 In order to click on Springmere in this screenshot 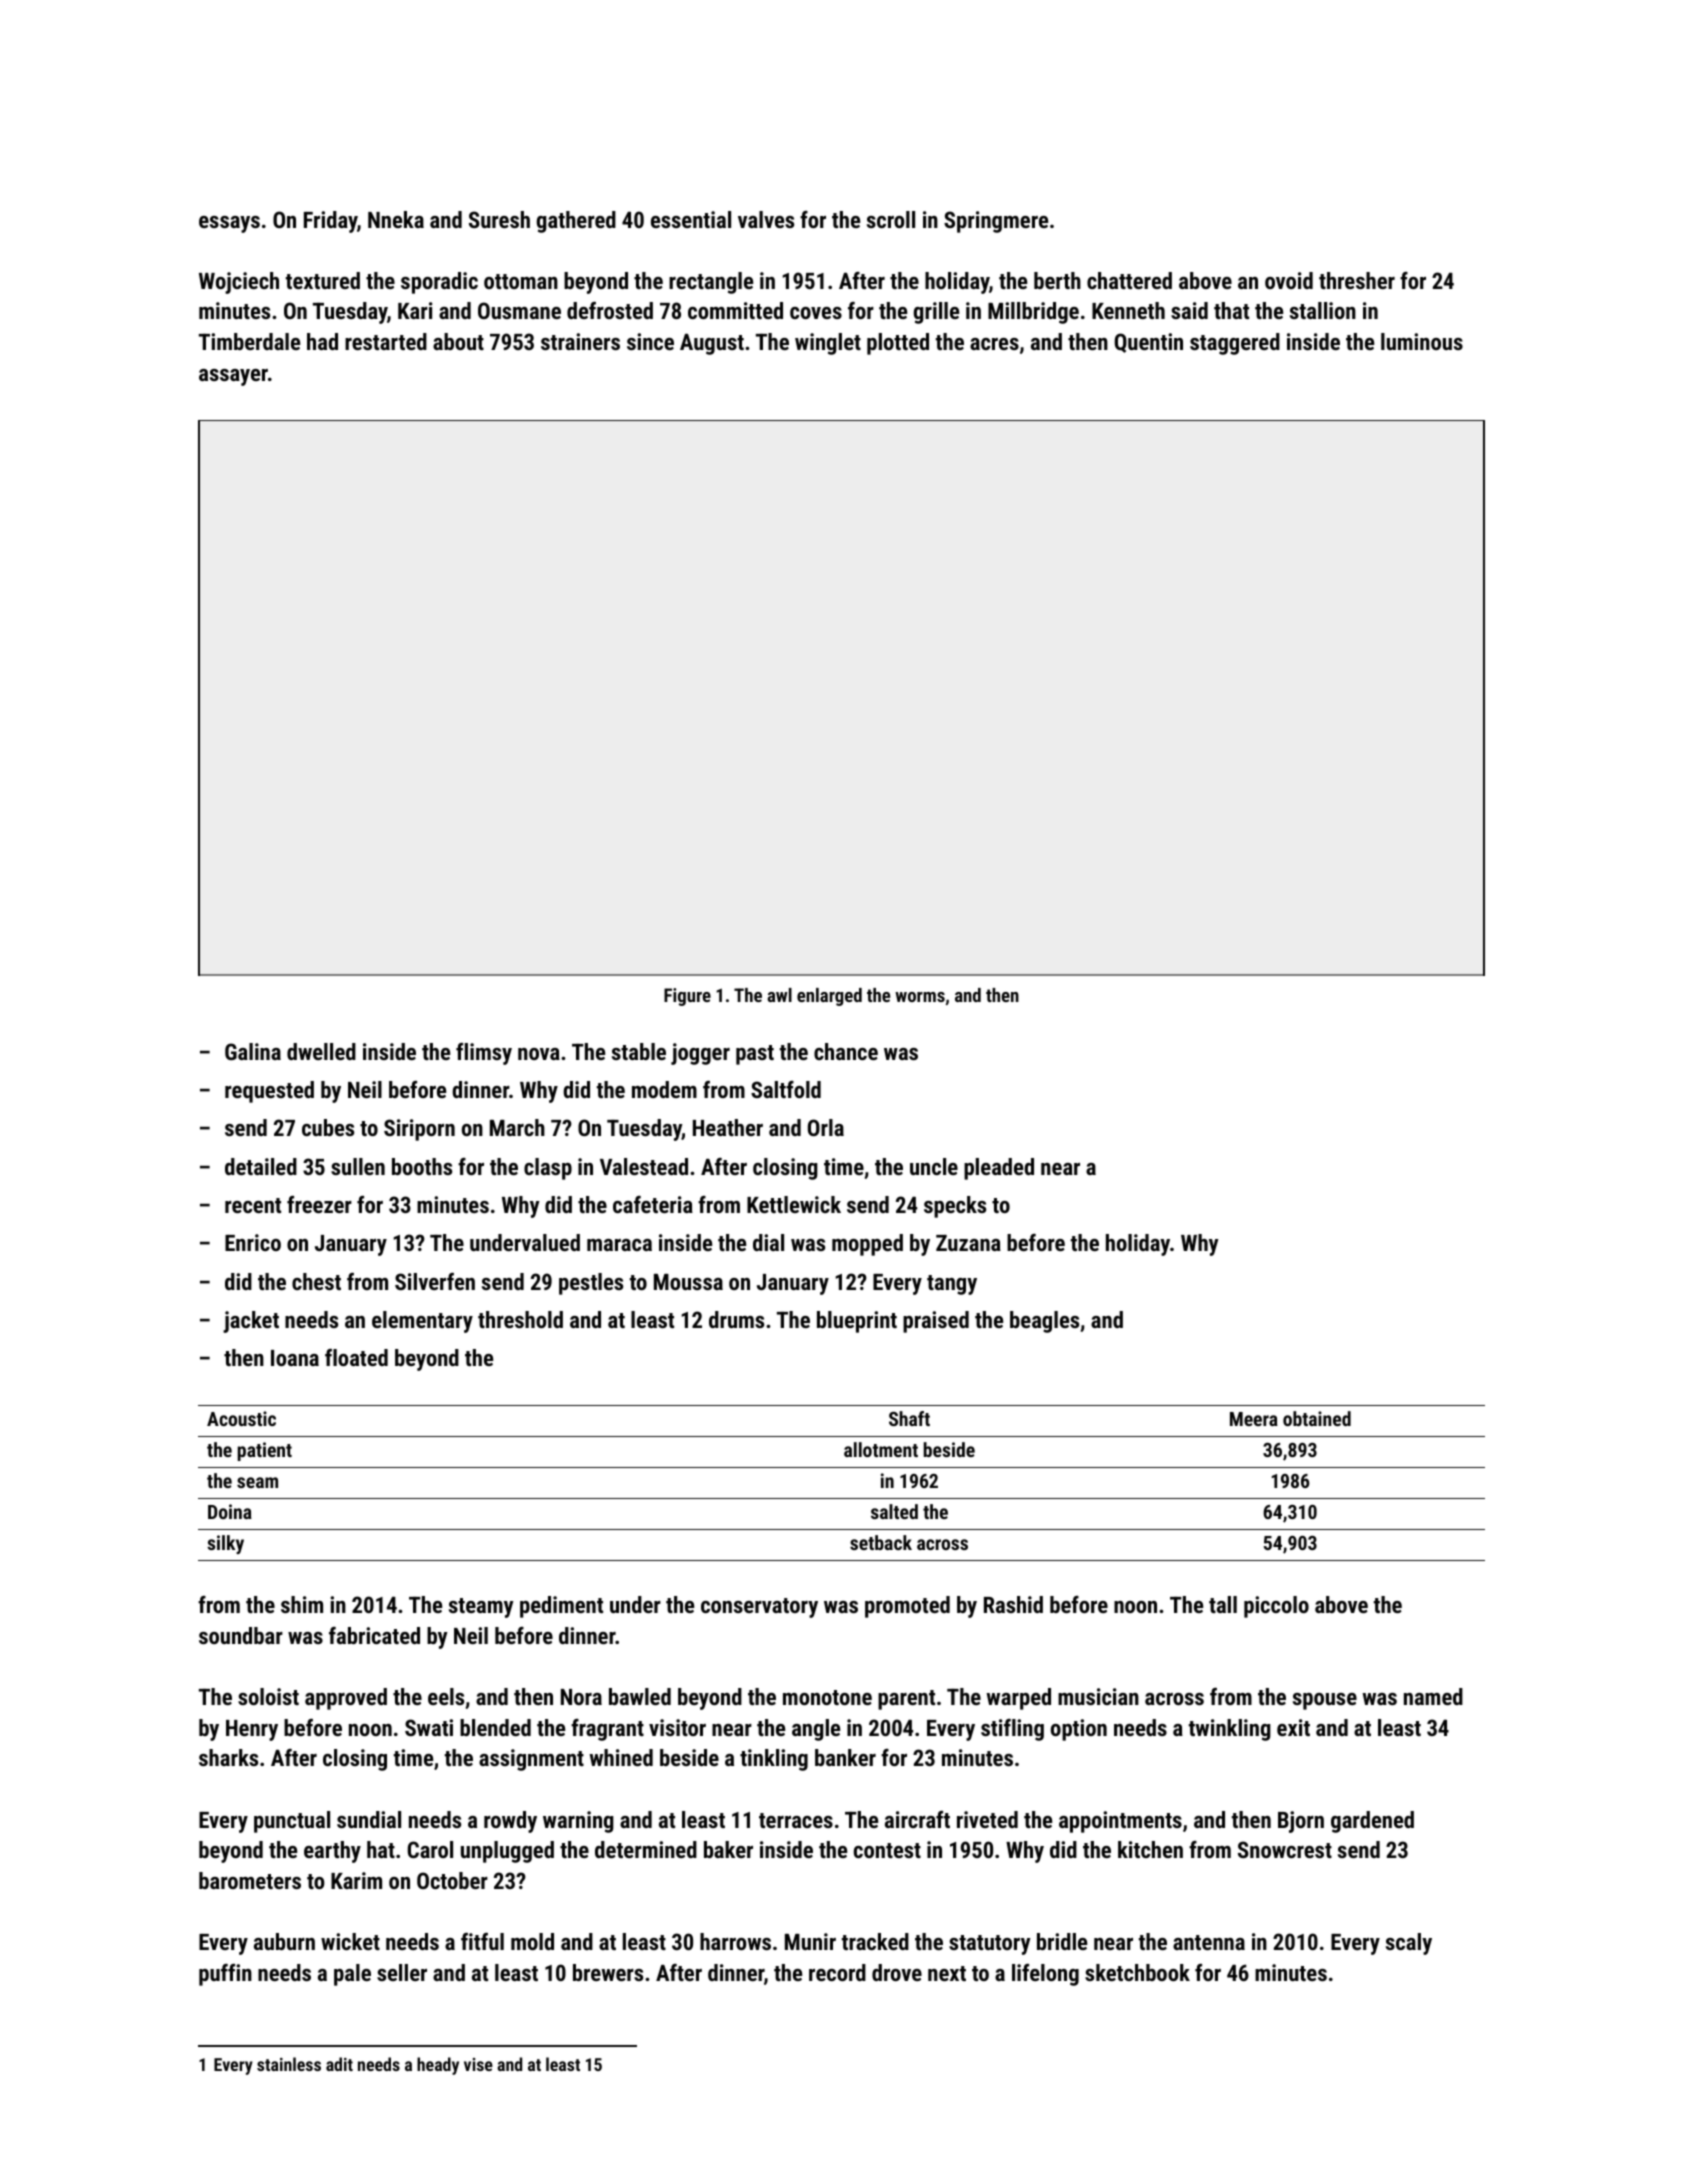, I will do `click(996, 222)`.
